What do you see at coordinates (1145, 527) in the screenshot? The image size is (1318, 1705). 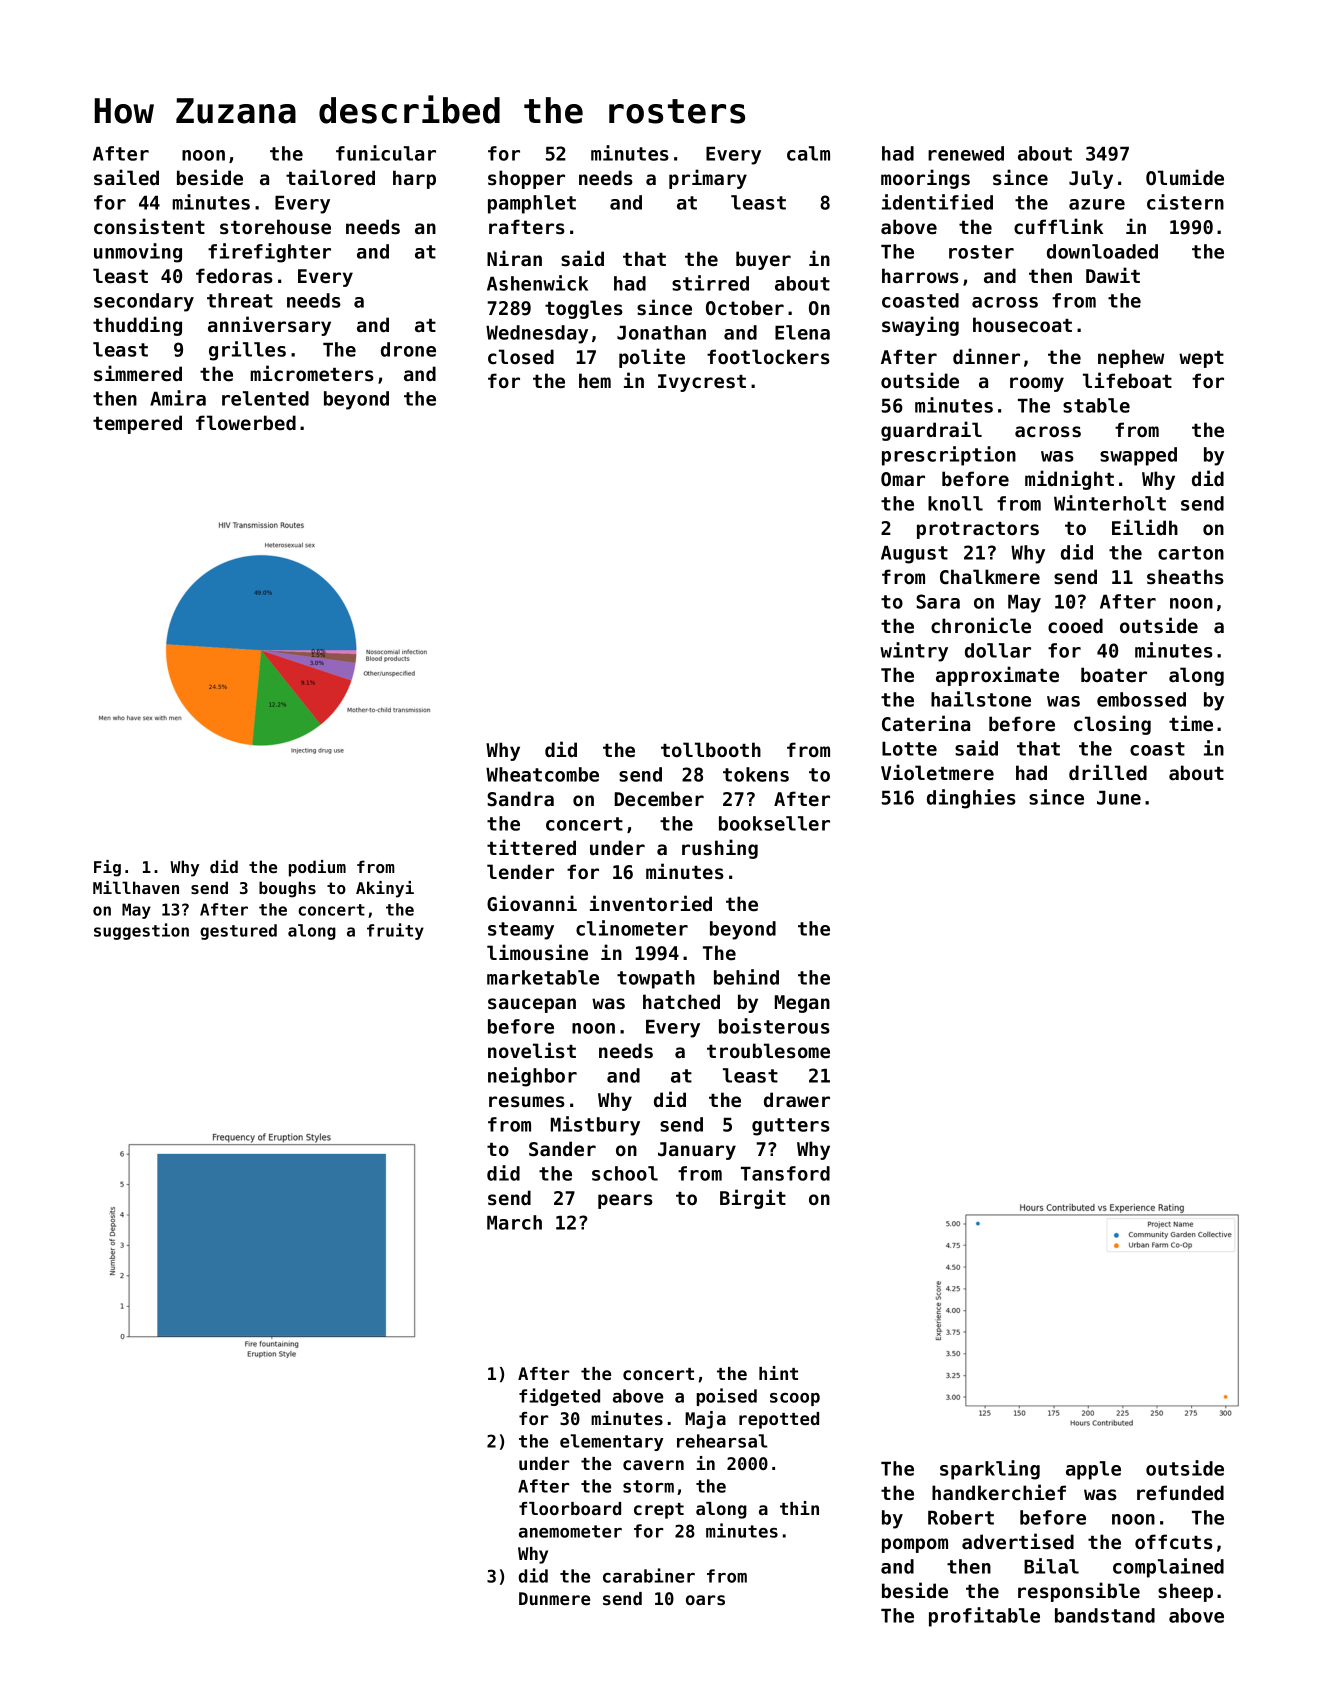 I see `Eilidh` at bounding box center [1145, 527].
